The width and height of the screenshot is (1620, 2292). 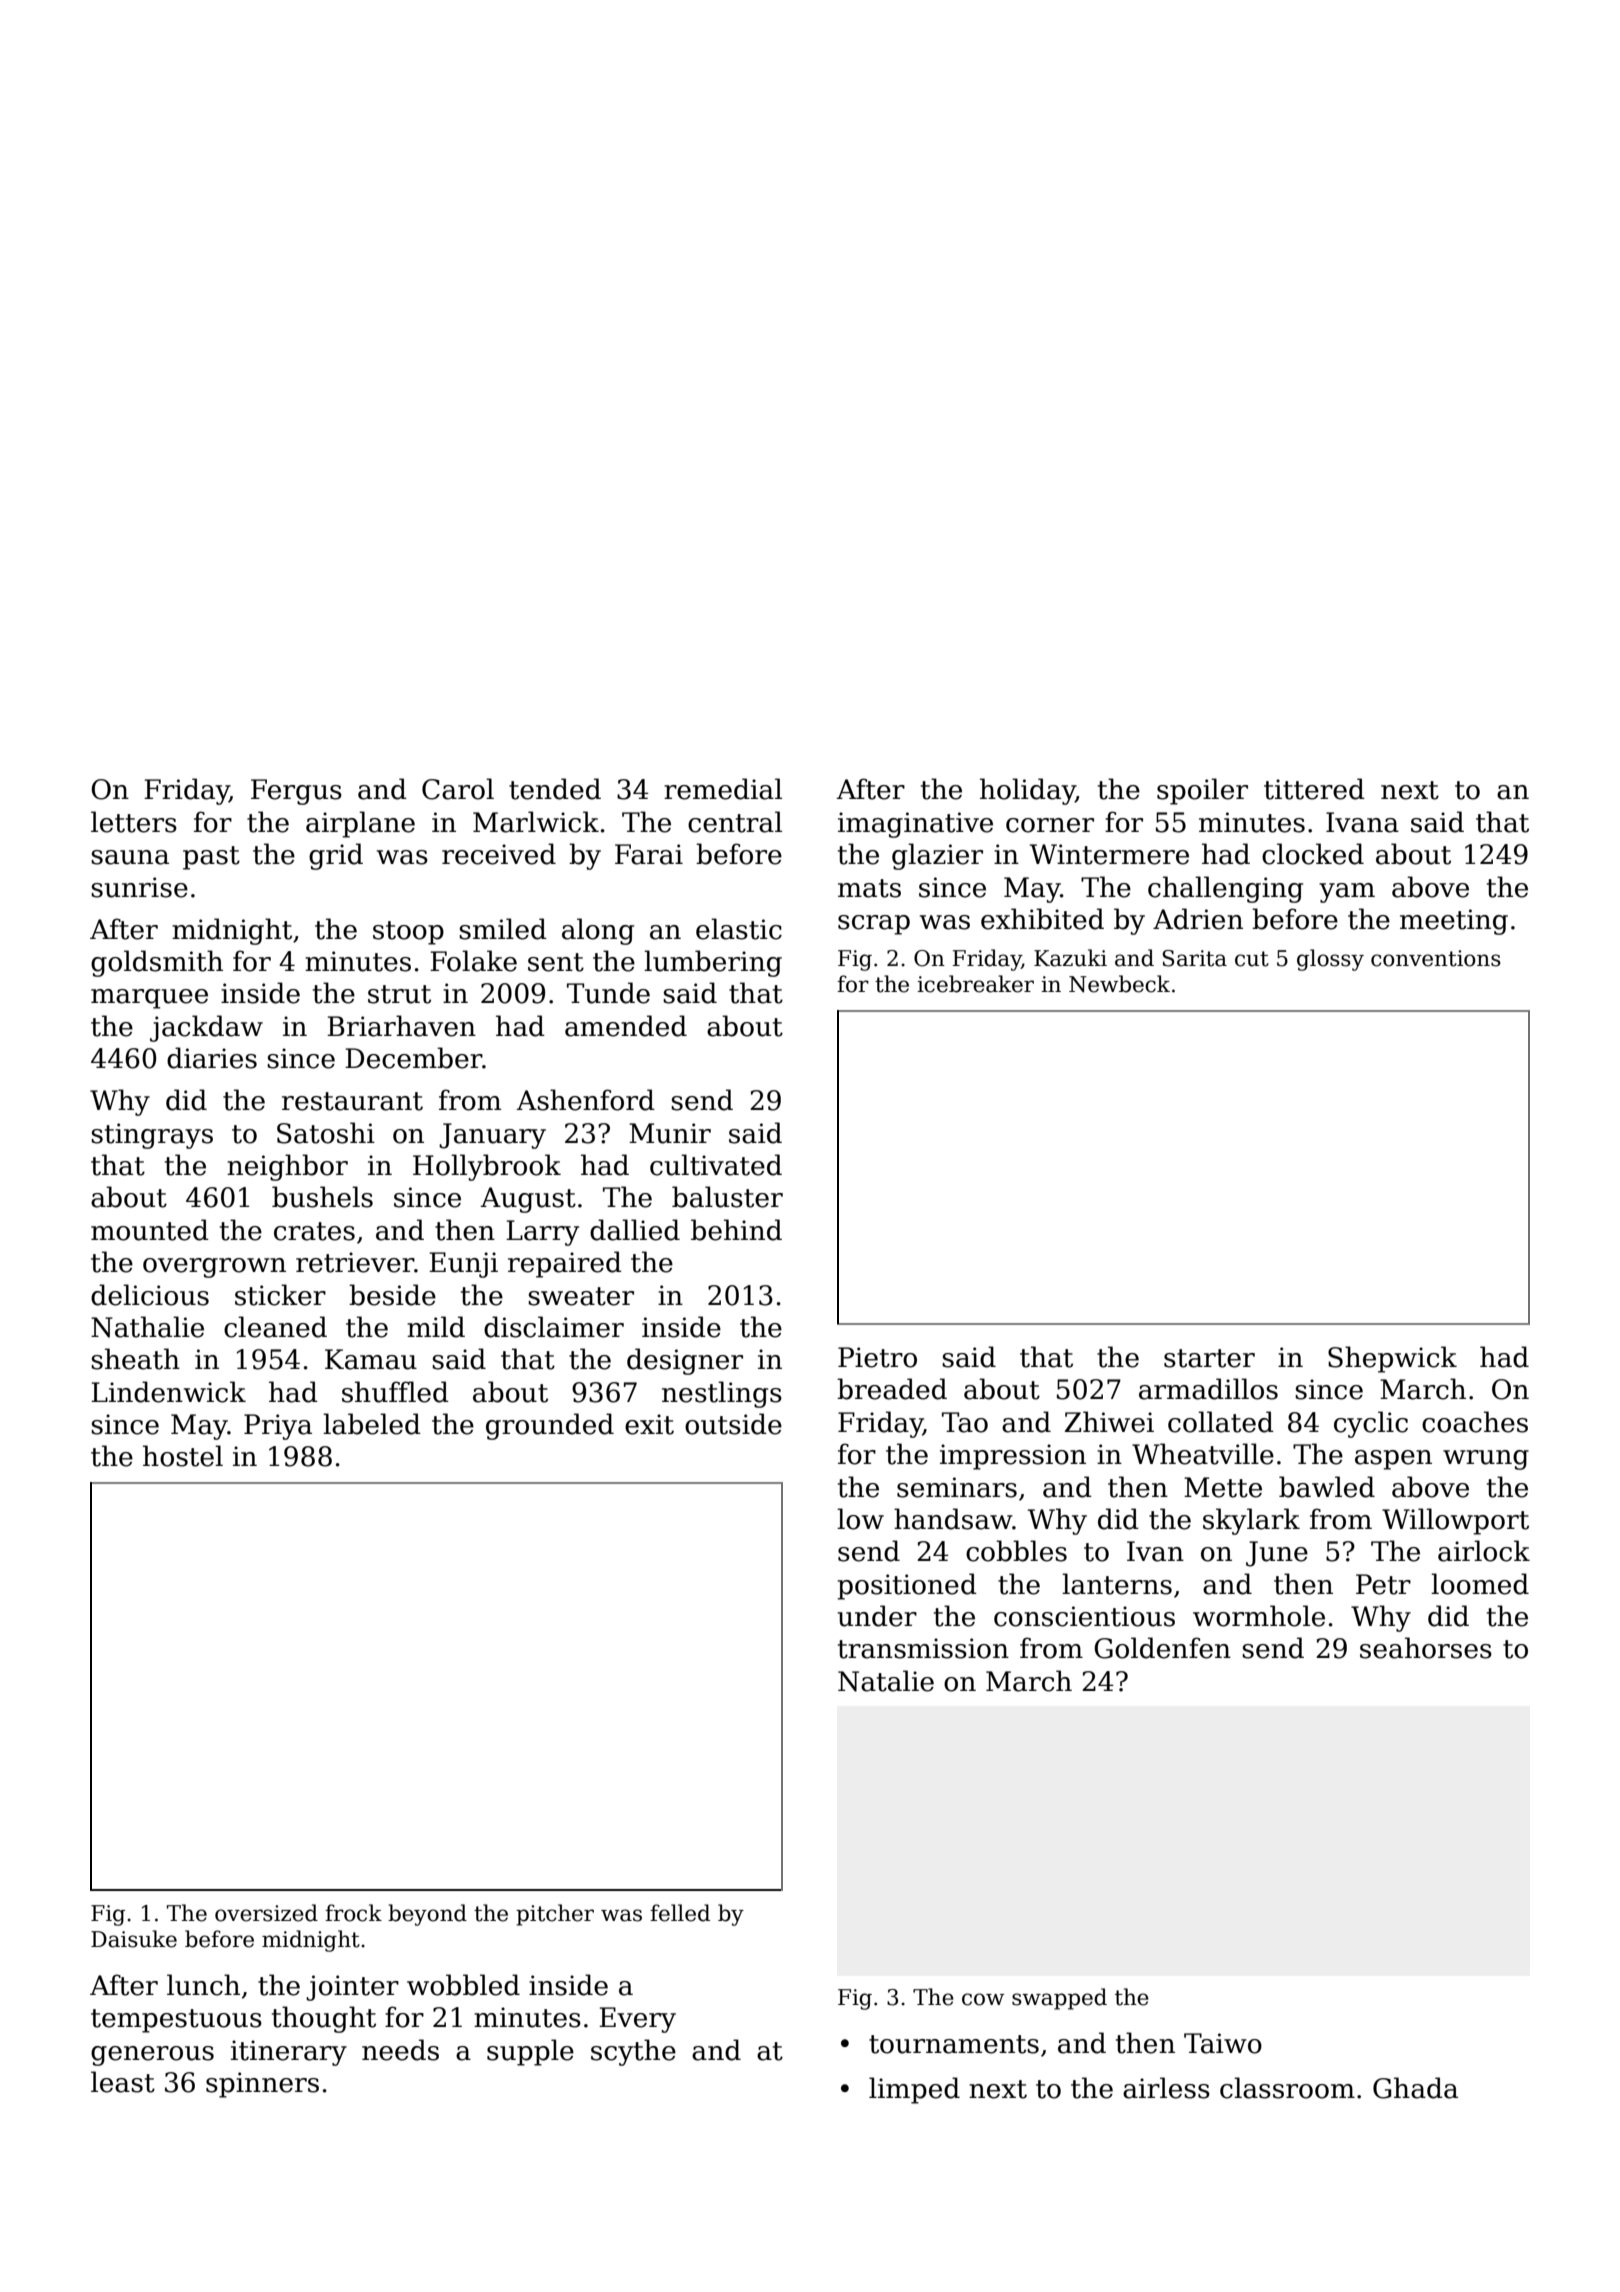 What do you see at coordinates (1484, 1551) in the screenshot?
I see `airlock` at bounding box center [1484, 1551].
